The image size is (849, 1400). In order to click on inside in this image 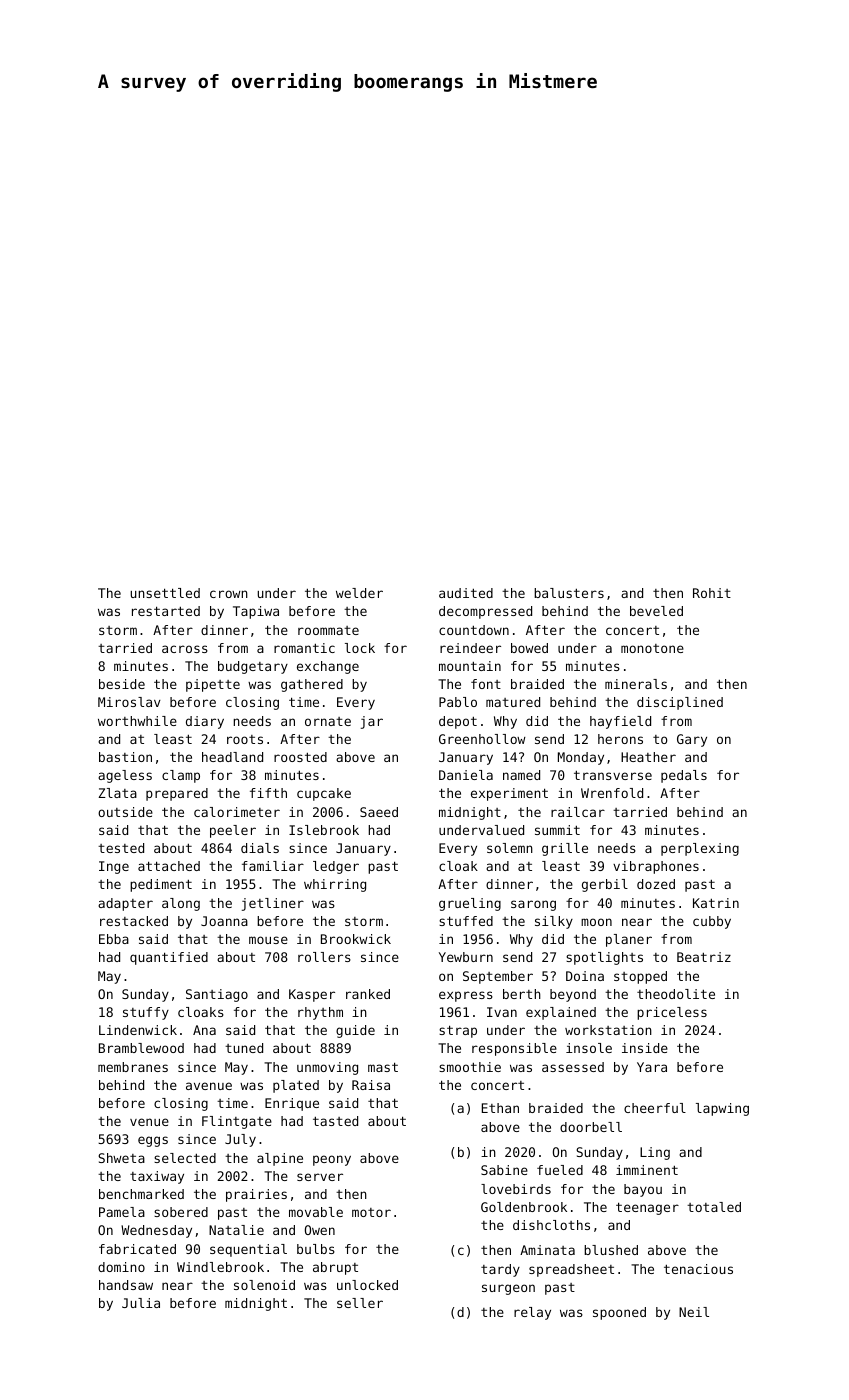, I will do `click(645, 1048)`.
